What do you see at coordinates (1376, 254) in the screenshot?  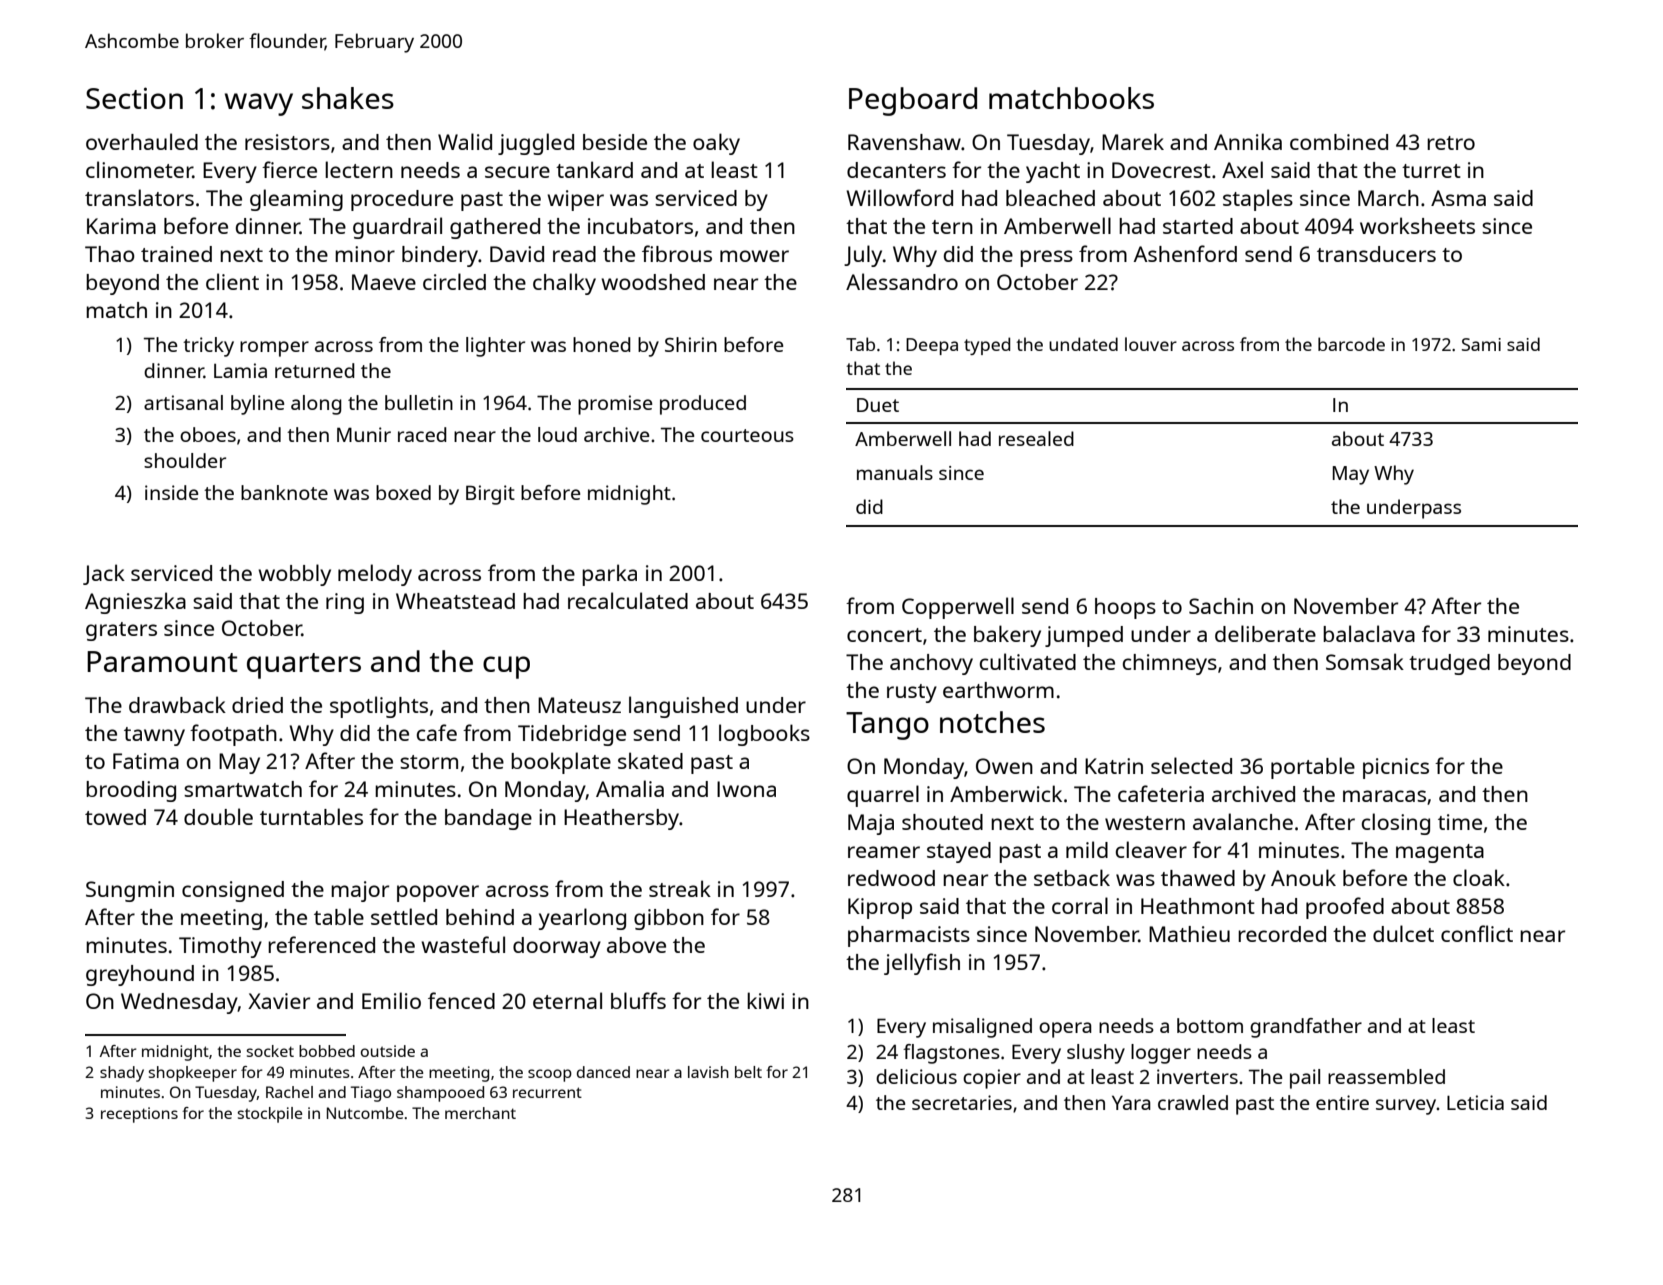 I see `transducers` at bounding box center [1376, 254].
